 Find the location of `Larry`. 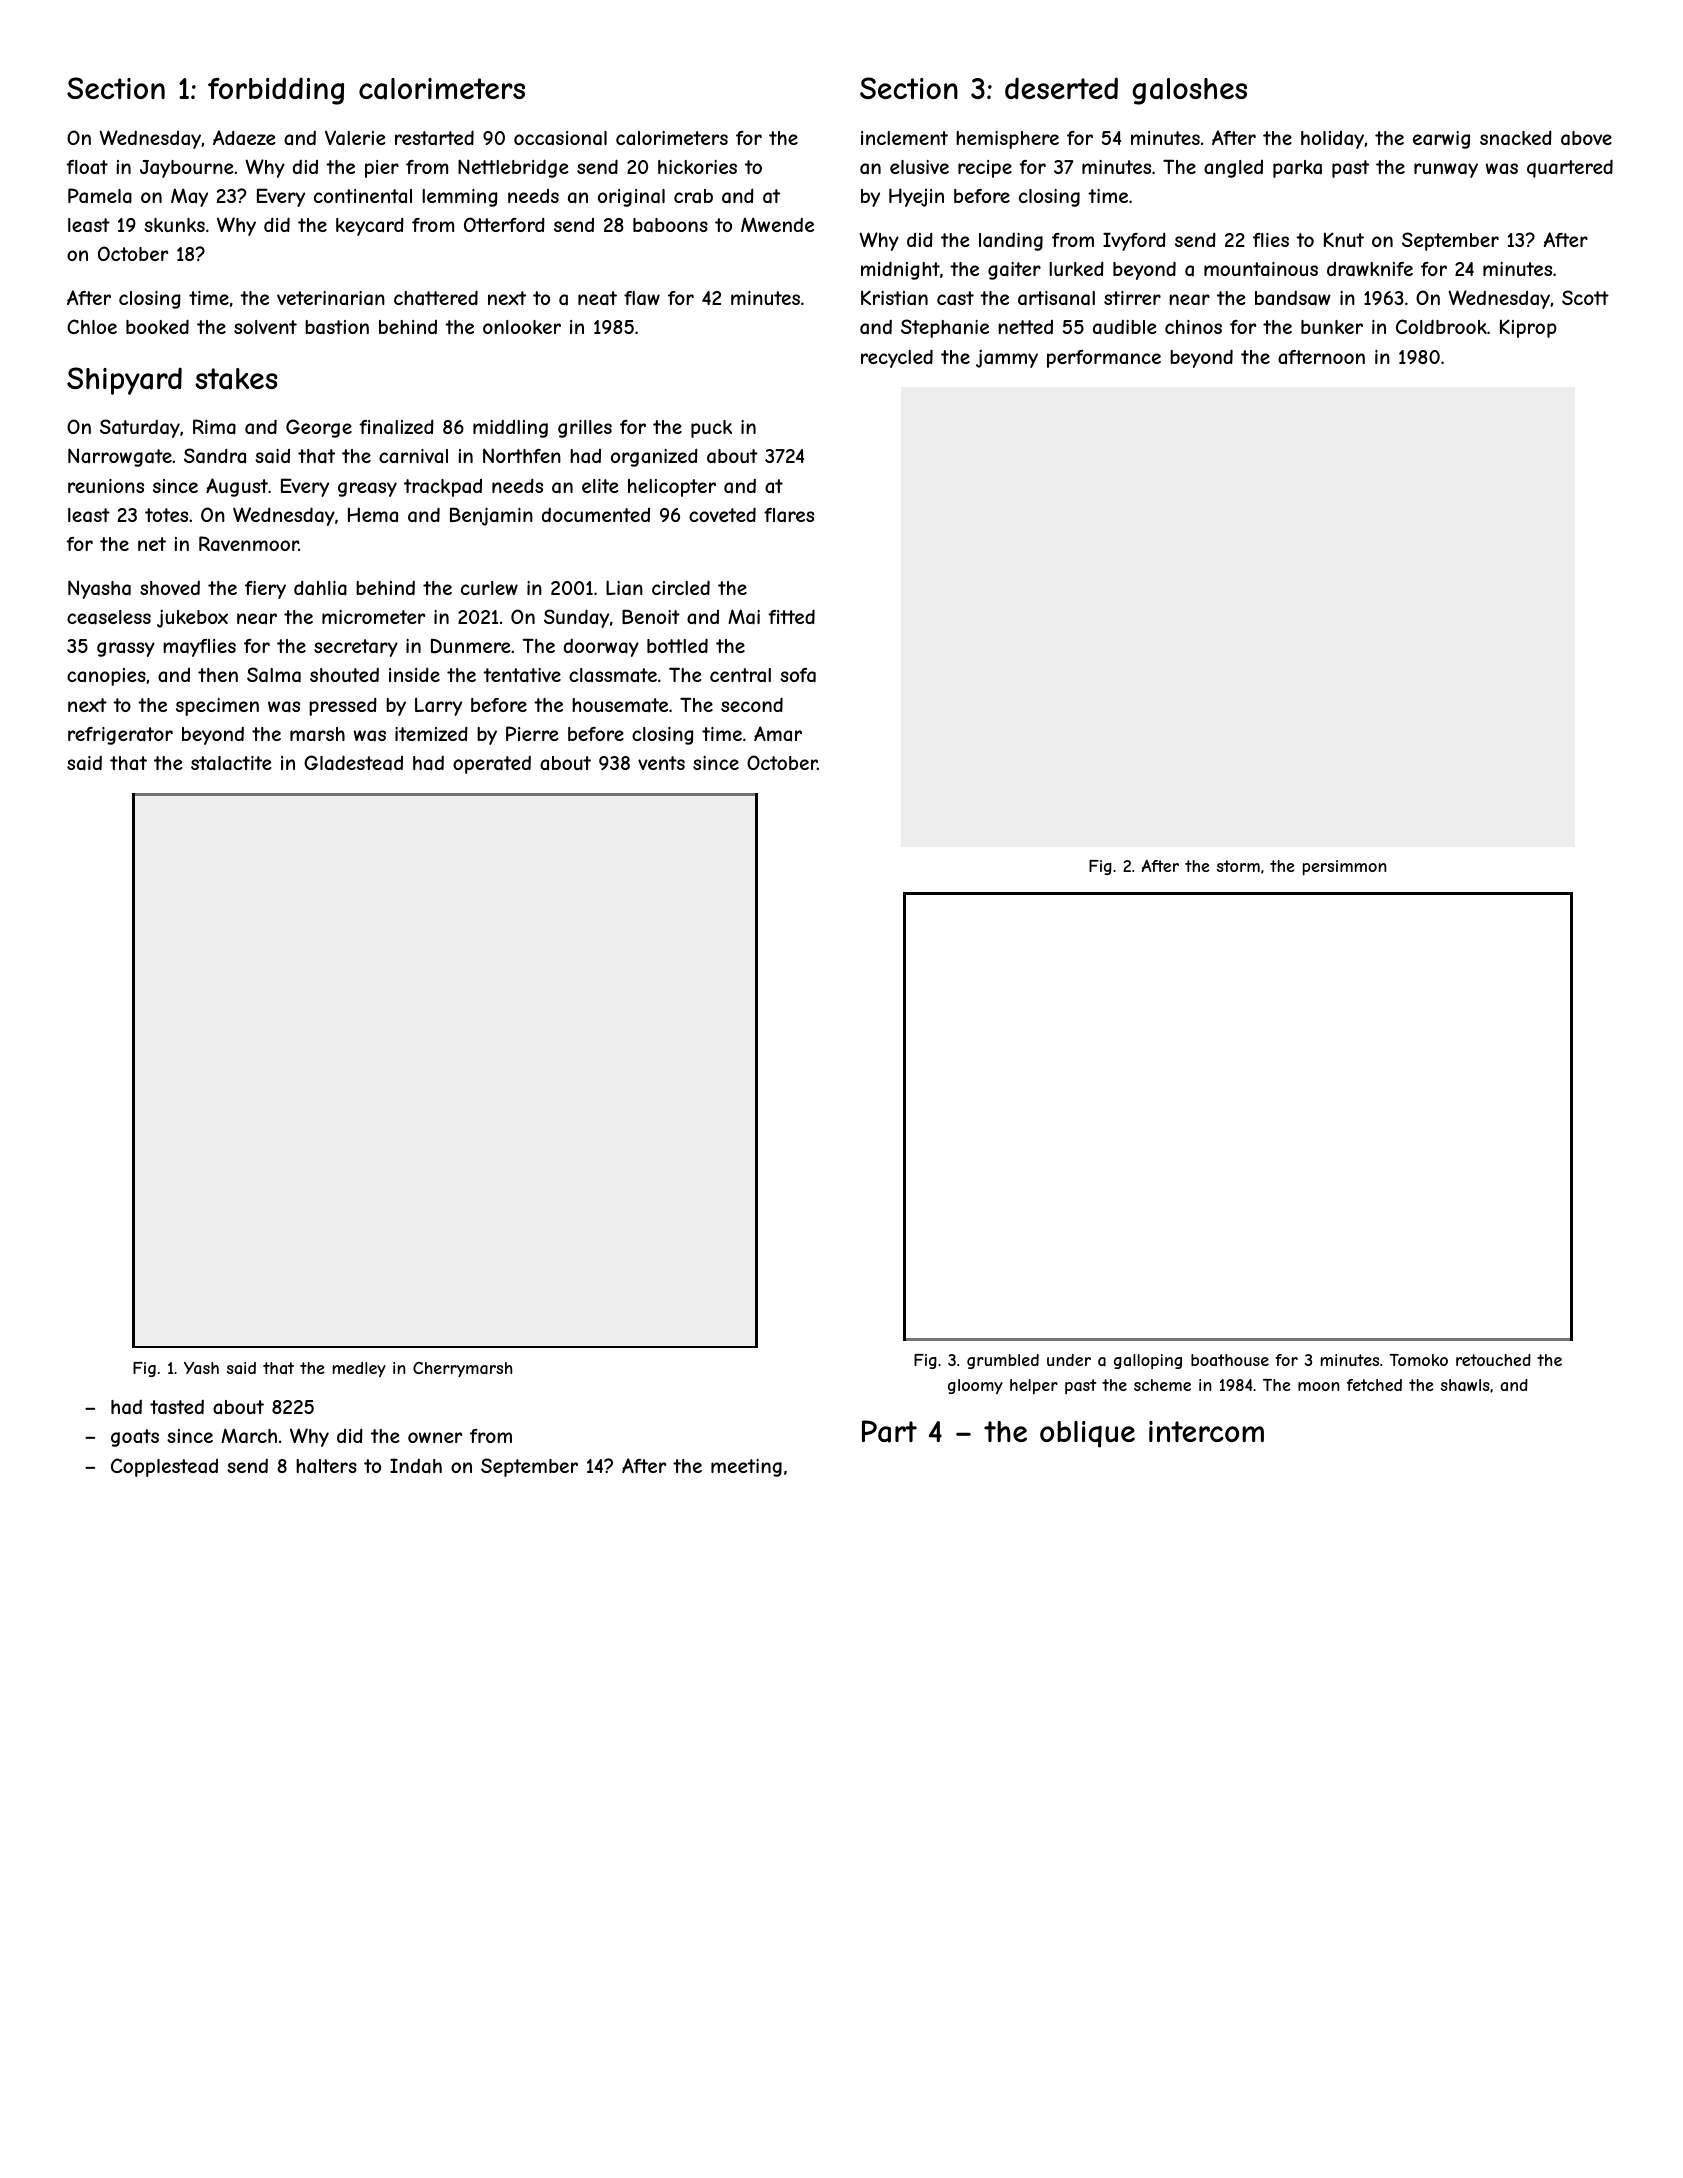

Larry is located at coordinates (438, 706).
